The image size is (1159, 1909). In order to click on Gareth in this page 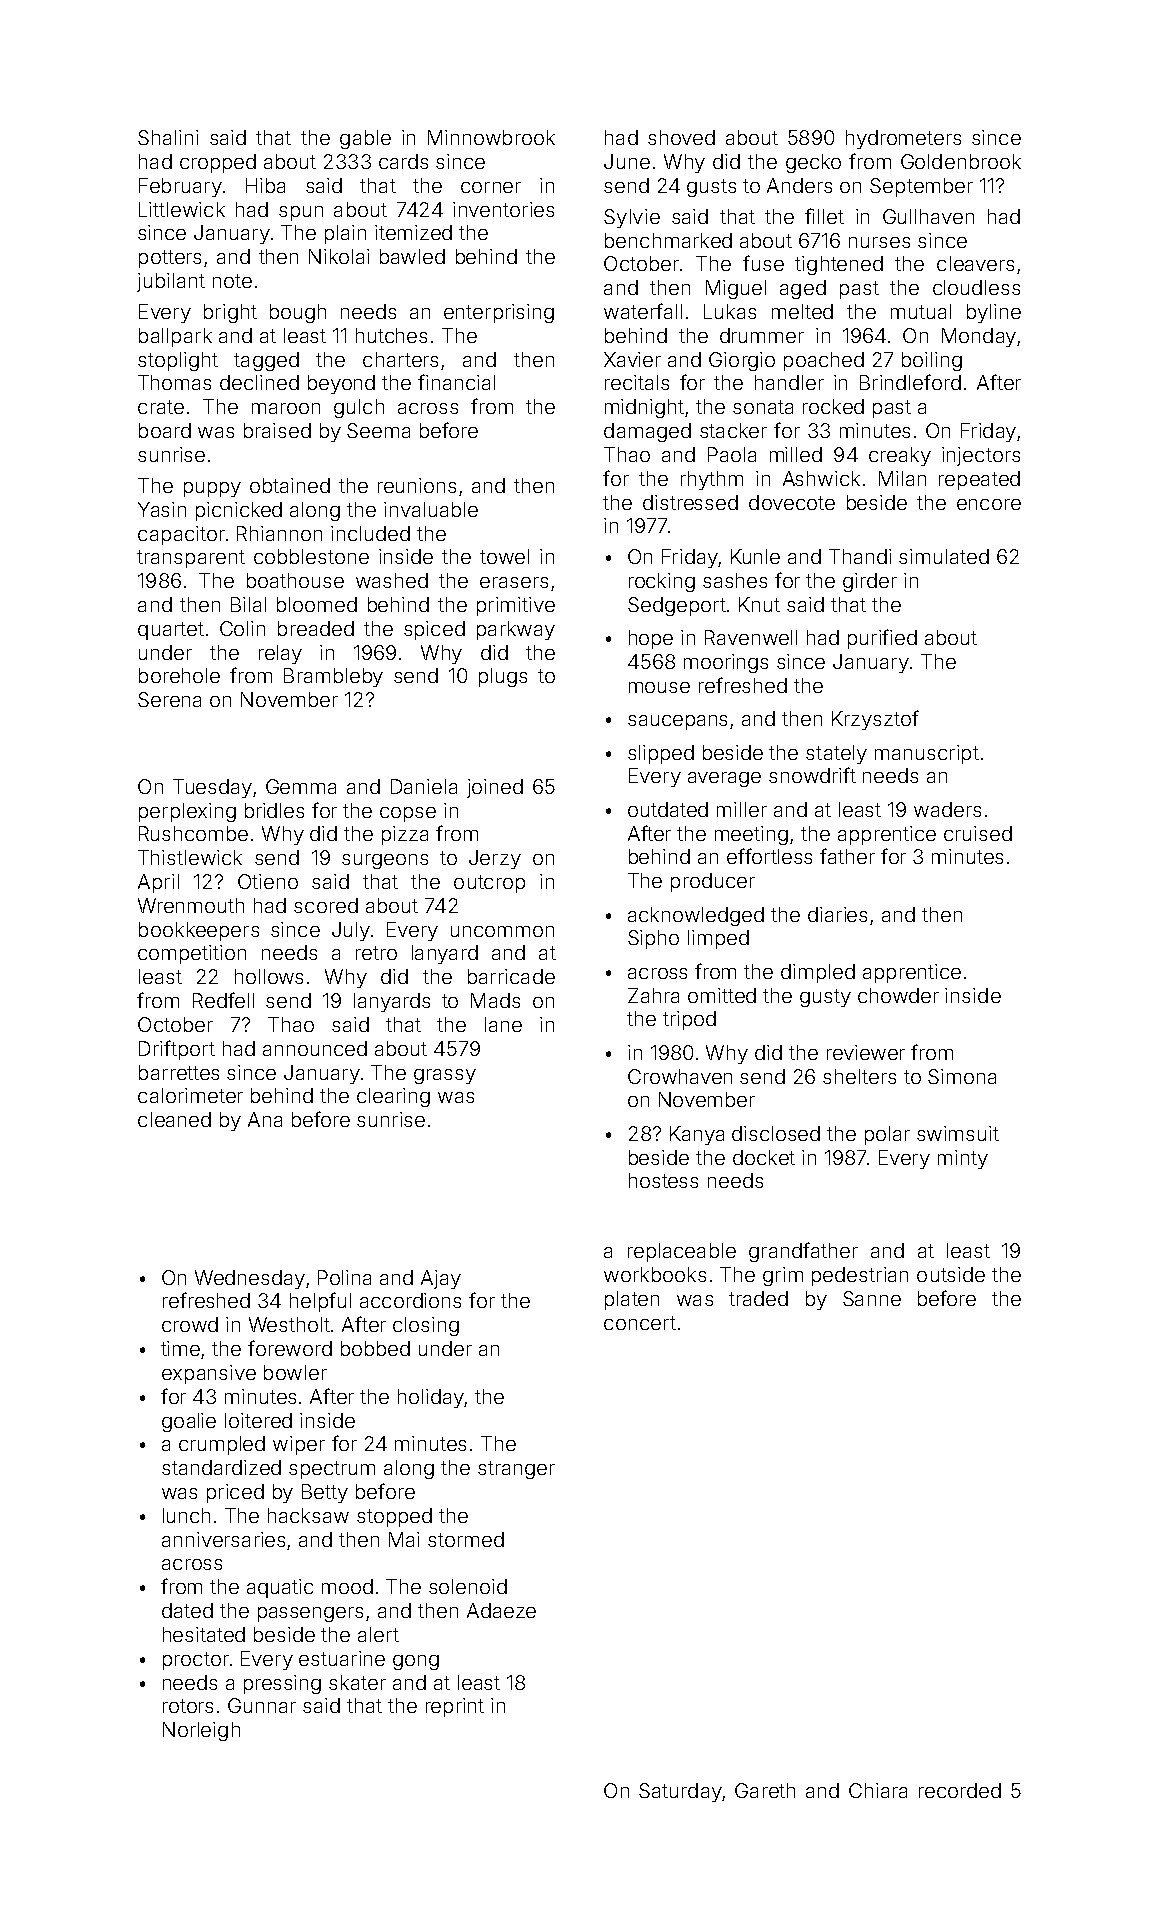, I will do `click(765, 1790)`.
